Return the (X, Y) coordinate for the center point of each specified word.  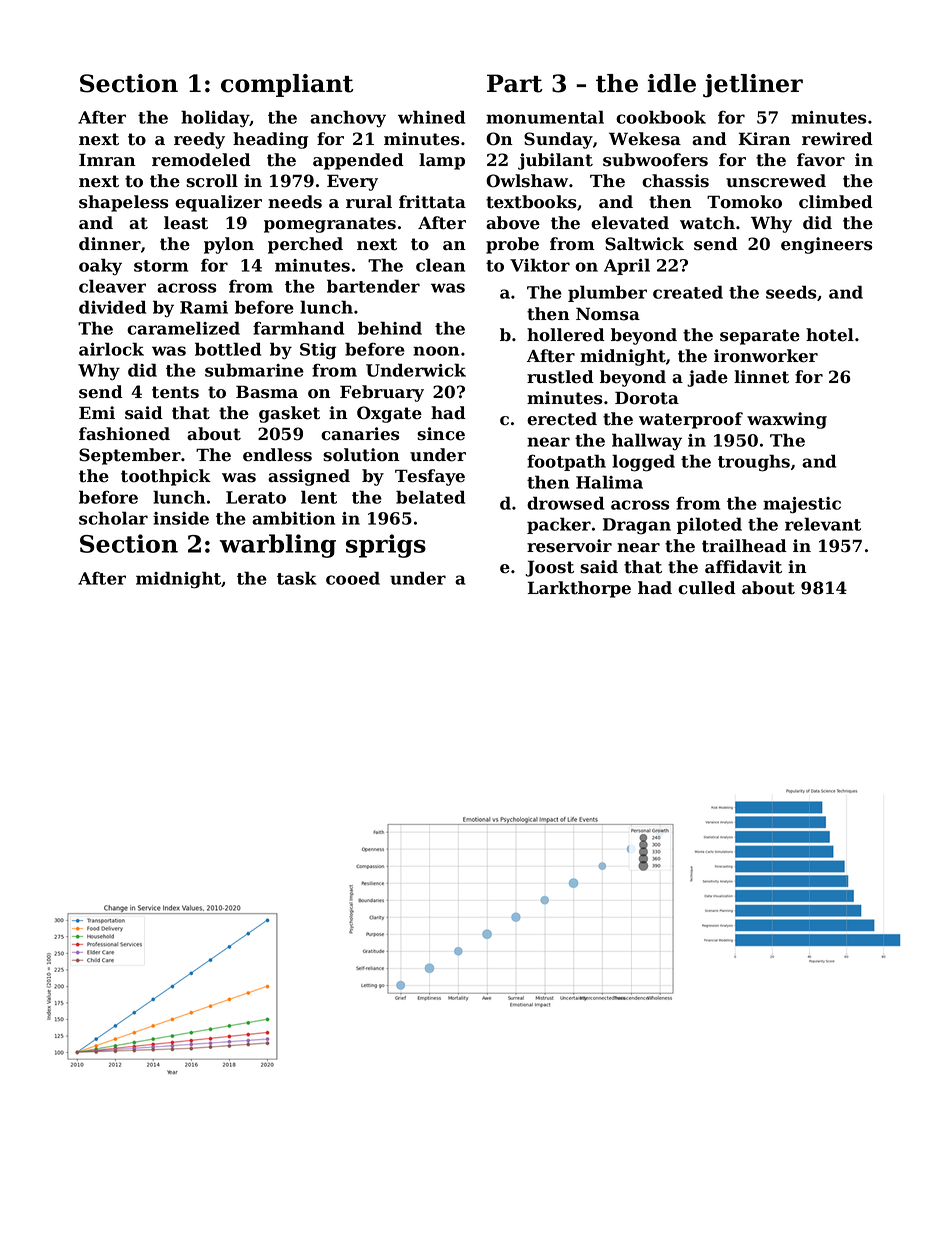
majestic (802, 505)
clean (440, 265)
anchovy (348, 119)
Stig (318, 351)
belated (430, 497)
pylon (229, 245)
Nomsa (608, 314)
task (296, 578)
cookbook (661, 117)
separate (760, 337)
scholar (113, 518)
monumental (545, 117)
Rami (204, 307)
